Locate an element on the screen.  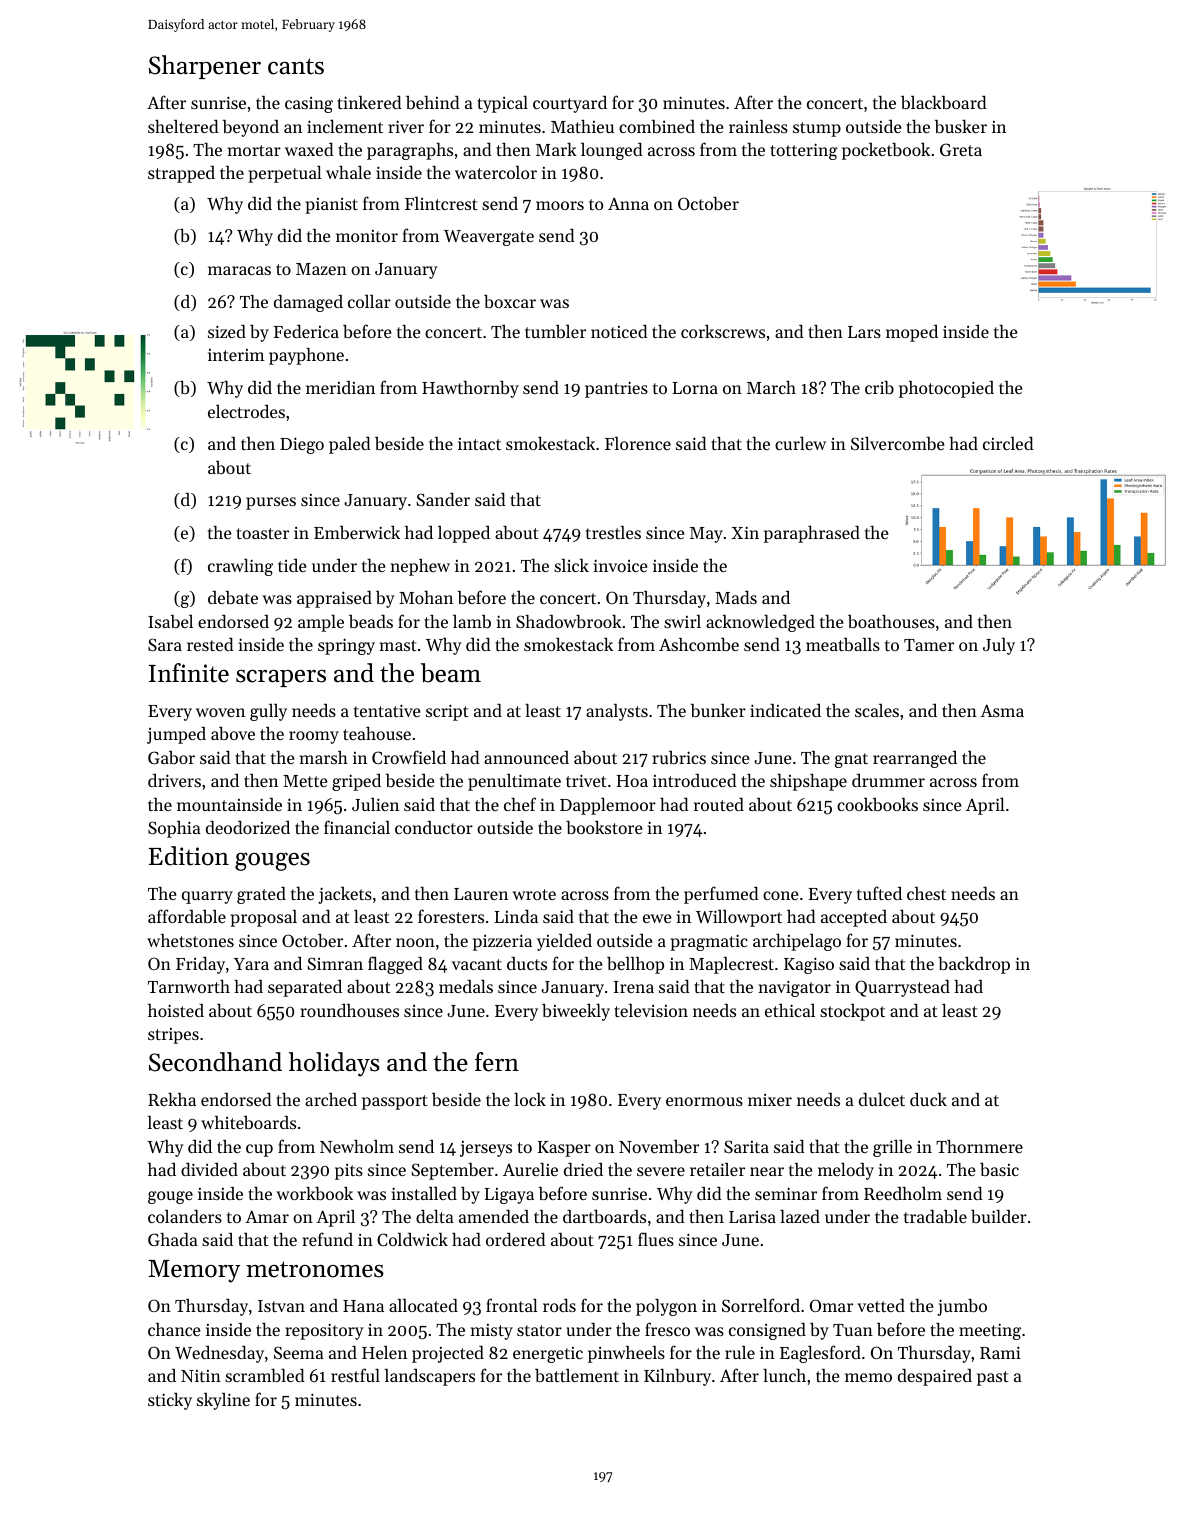
enormous is located at coordinates (704, 1101).
